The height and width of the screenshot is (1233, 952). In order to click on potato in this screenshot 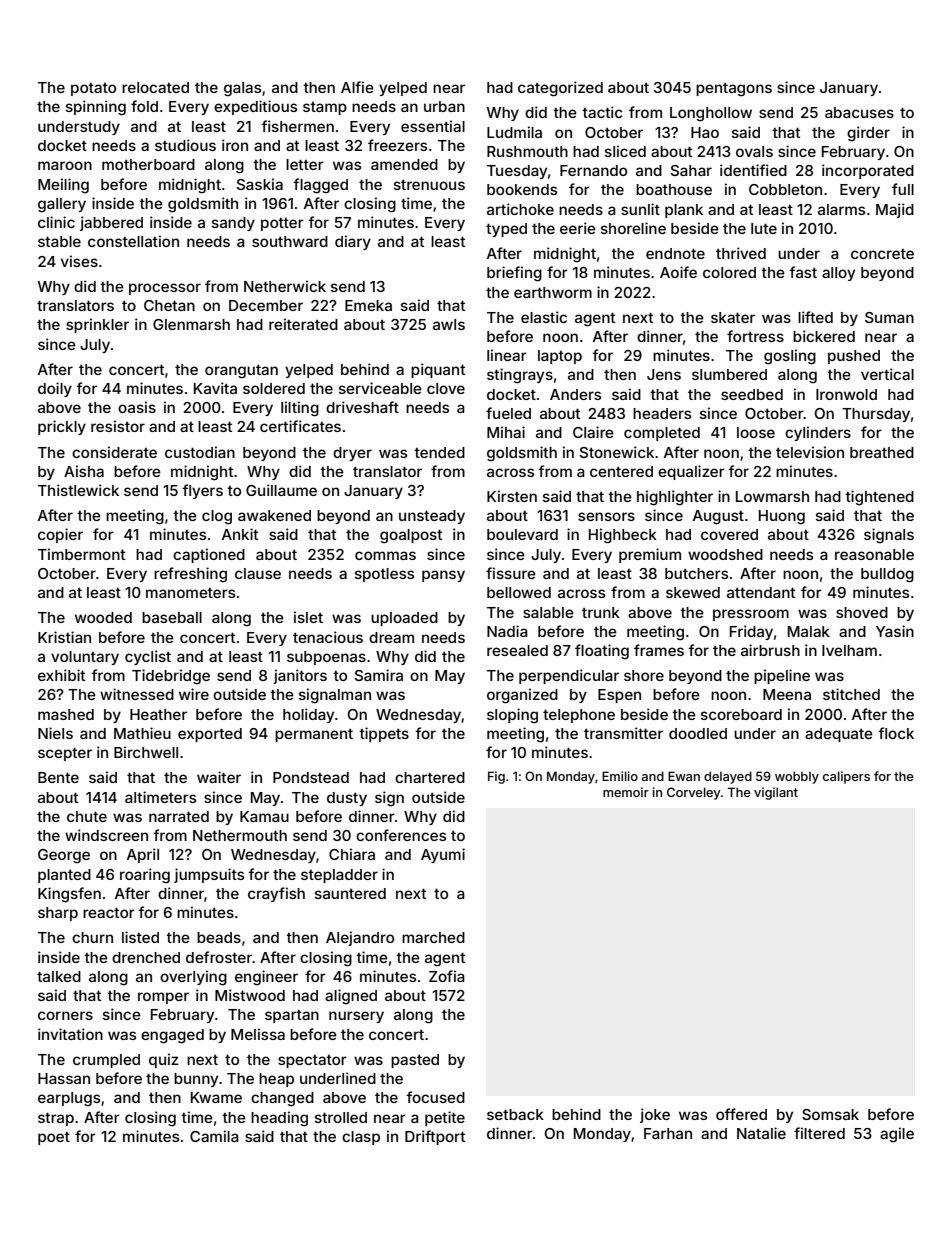, I will do `click(93, 89)`.
